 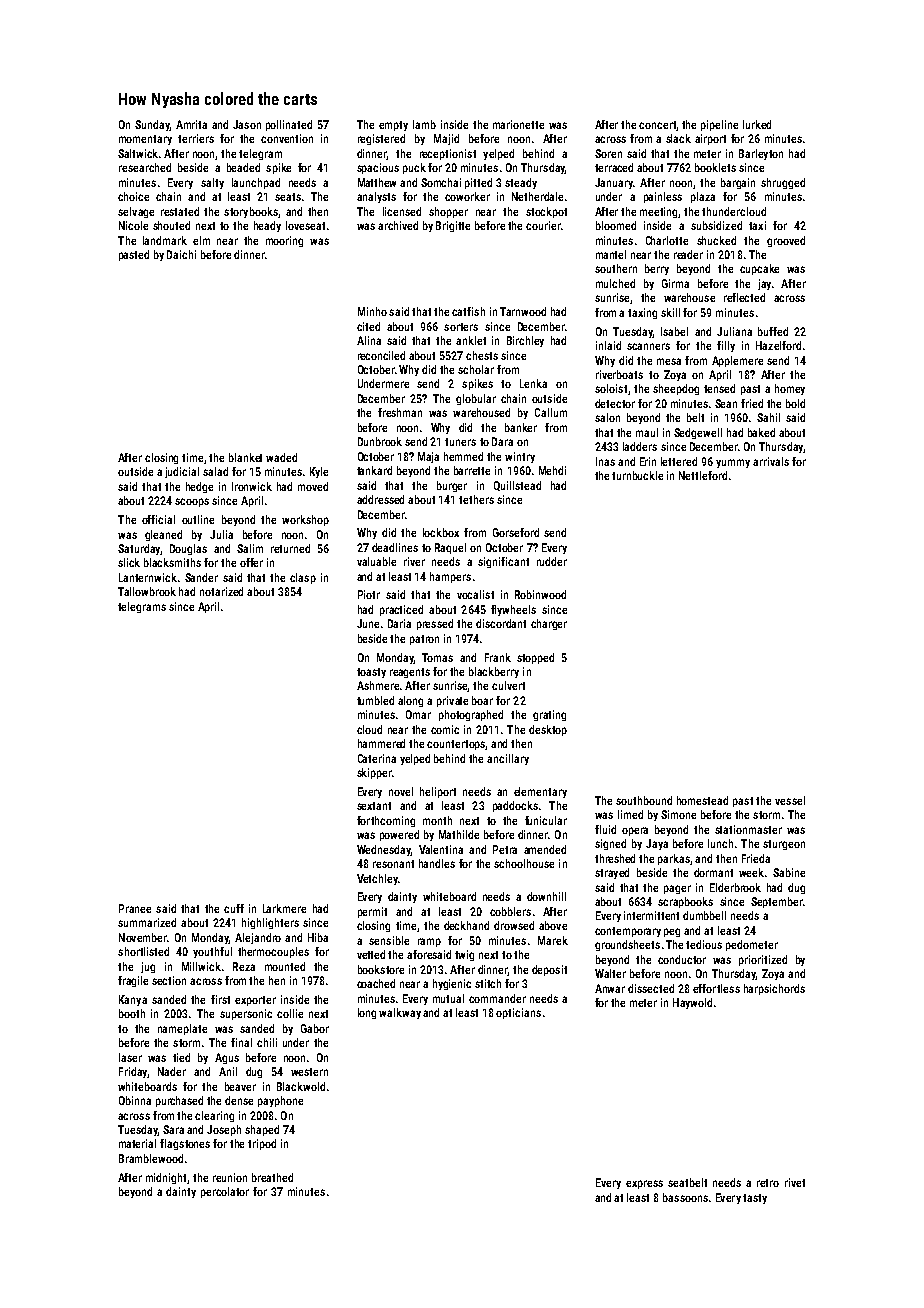 I want to click on stationmaster, so click(x=748, y=829).
